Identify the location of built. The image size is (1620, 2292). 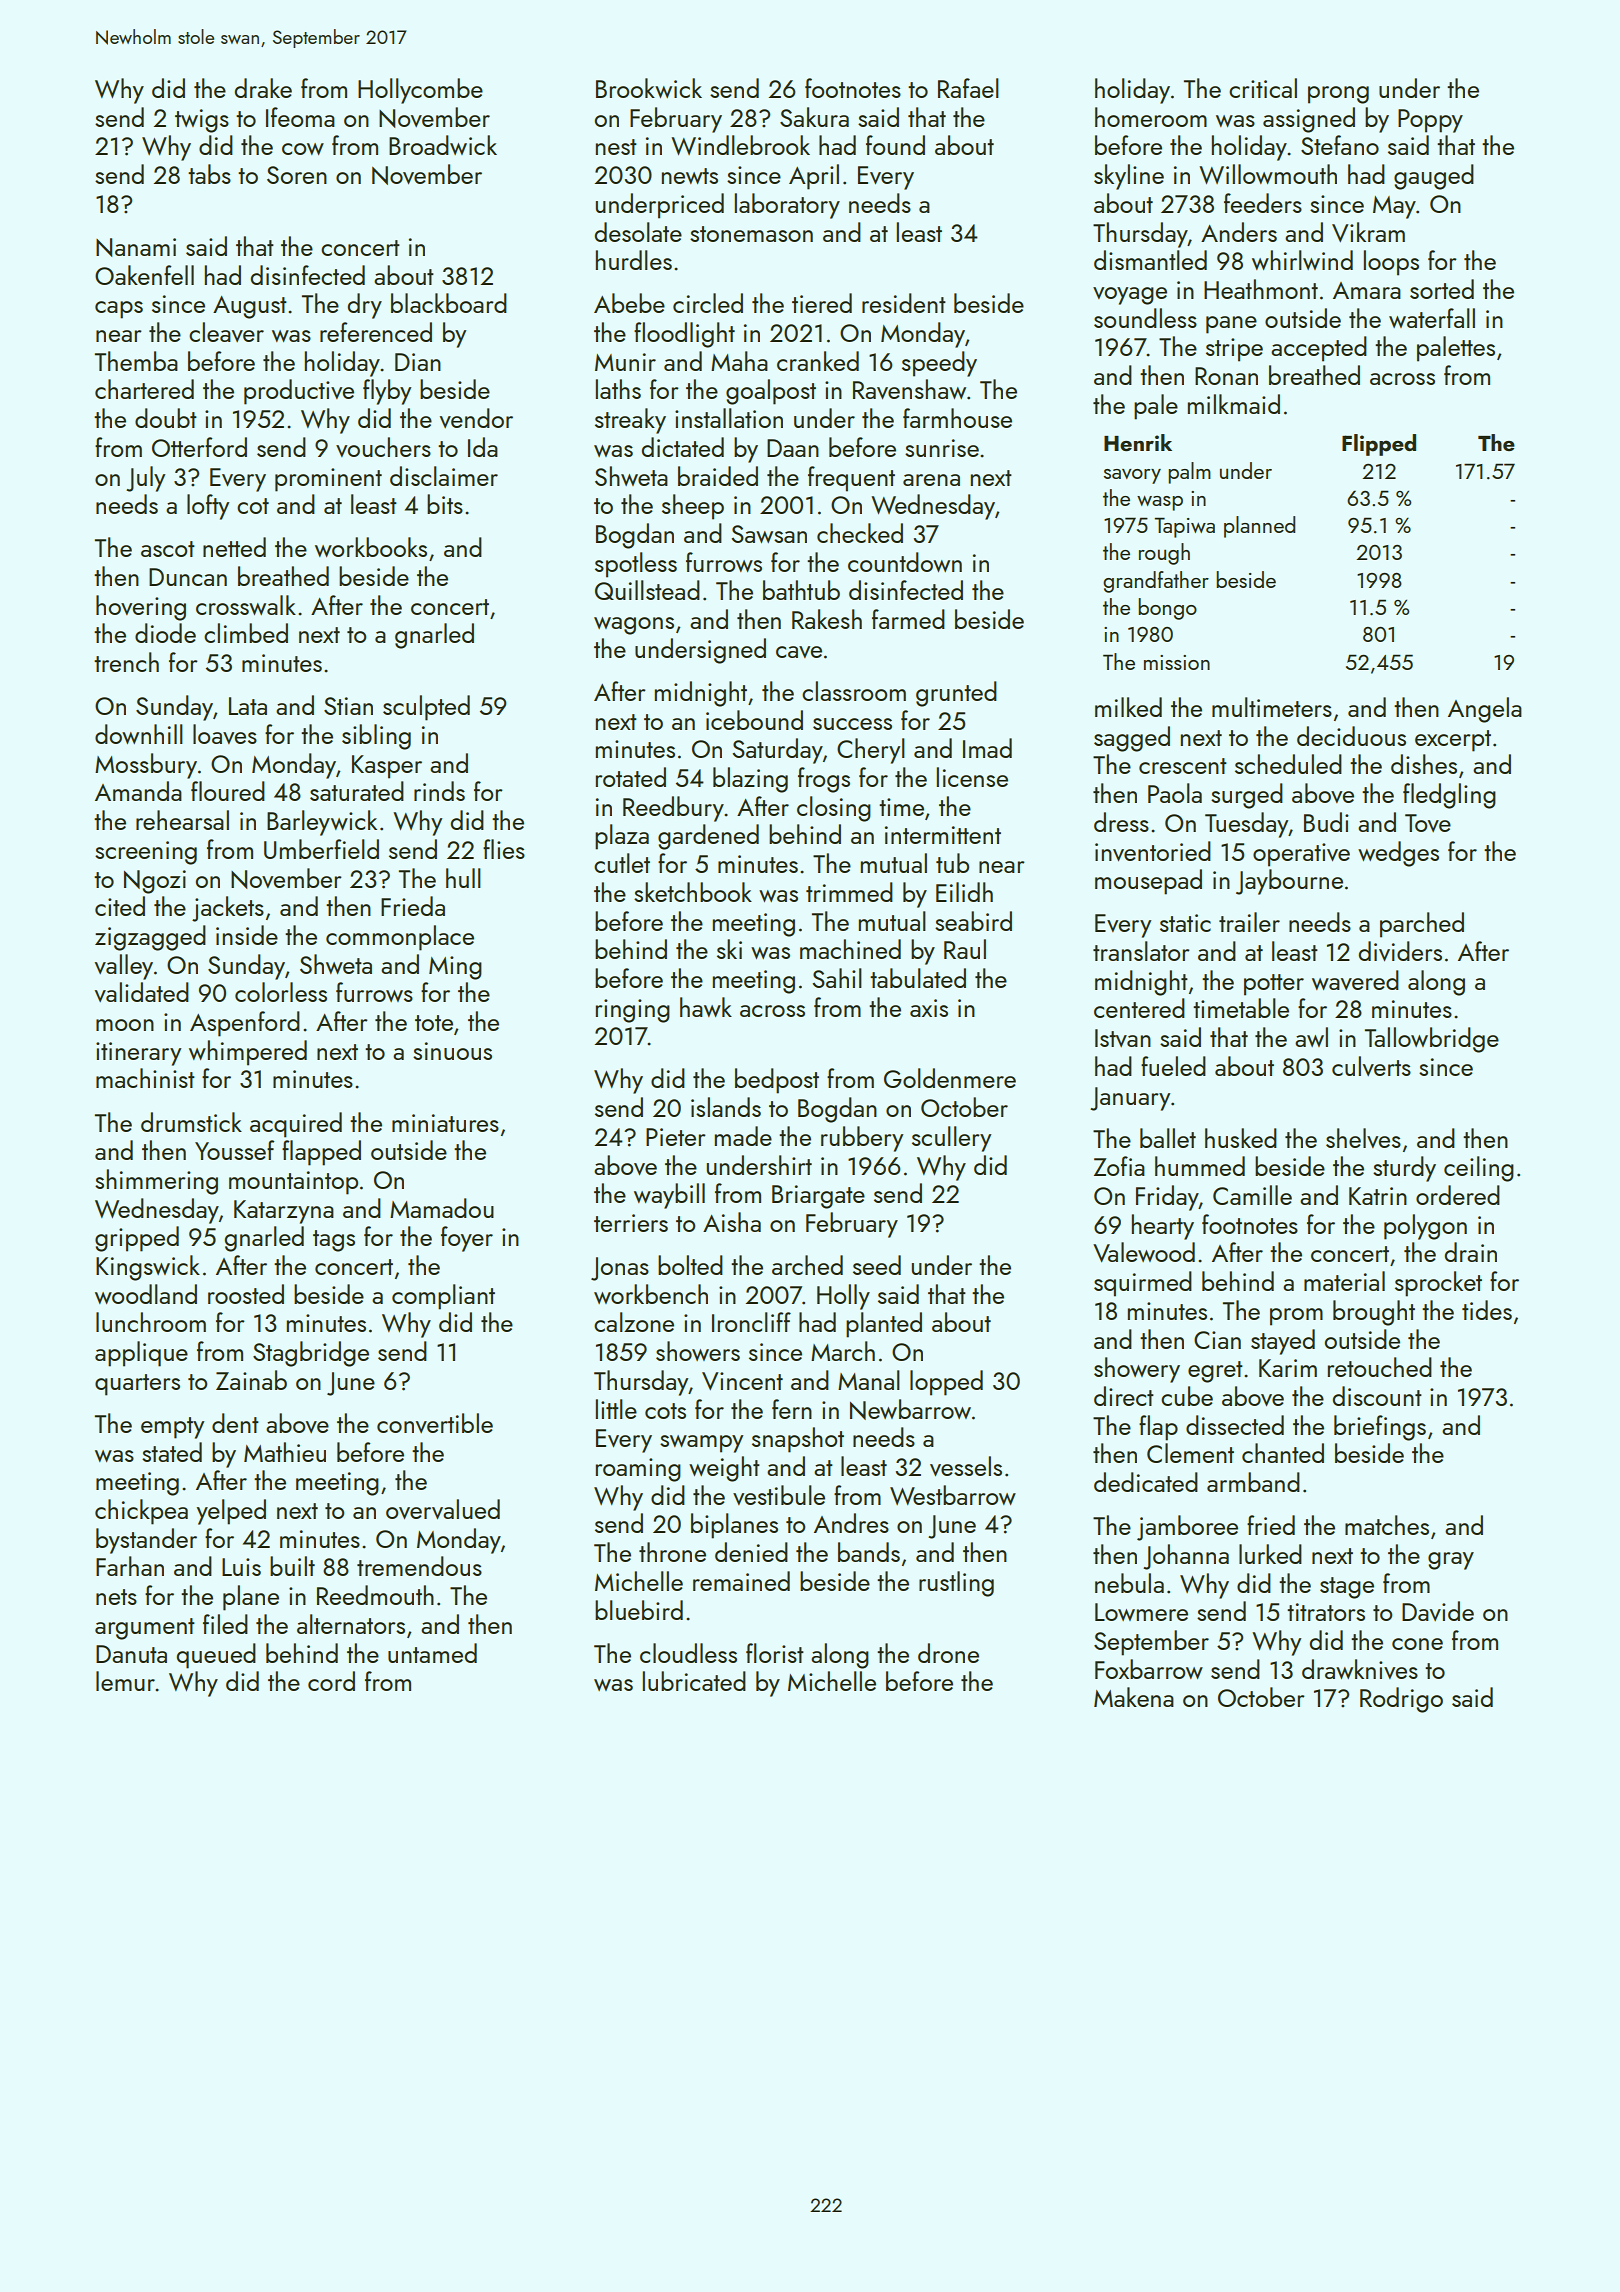
(292, 1566).
